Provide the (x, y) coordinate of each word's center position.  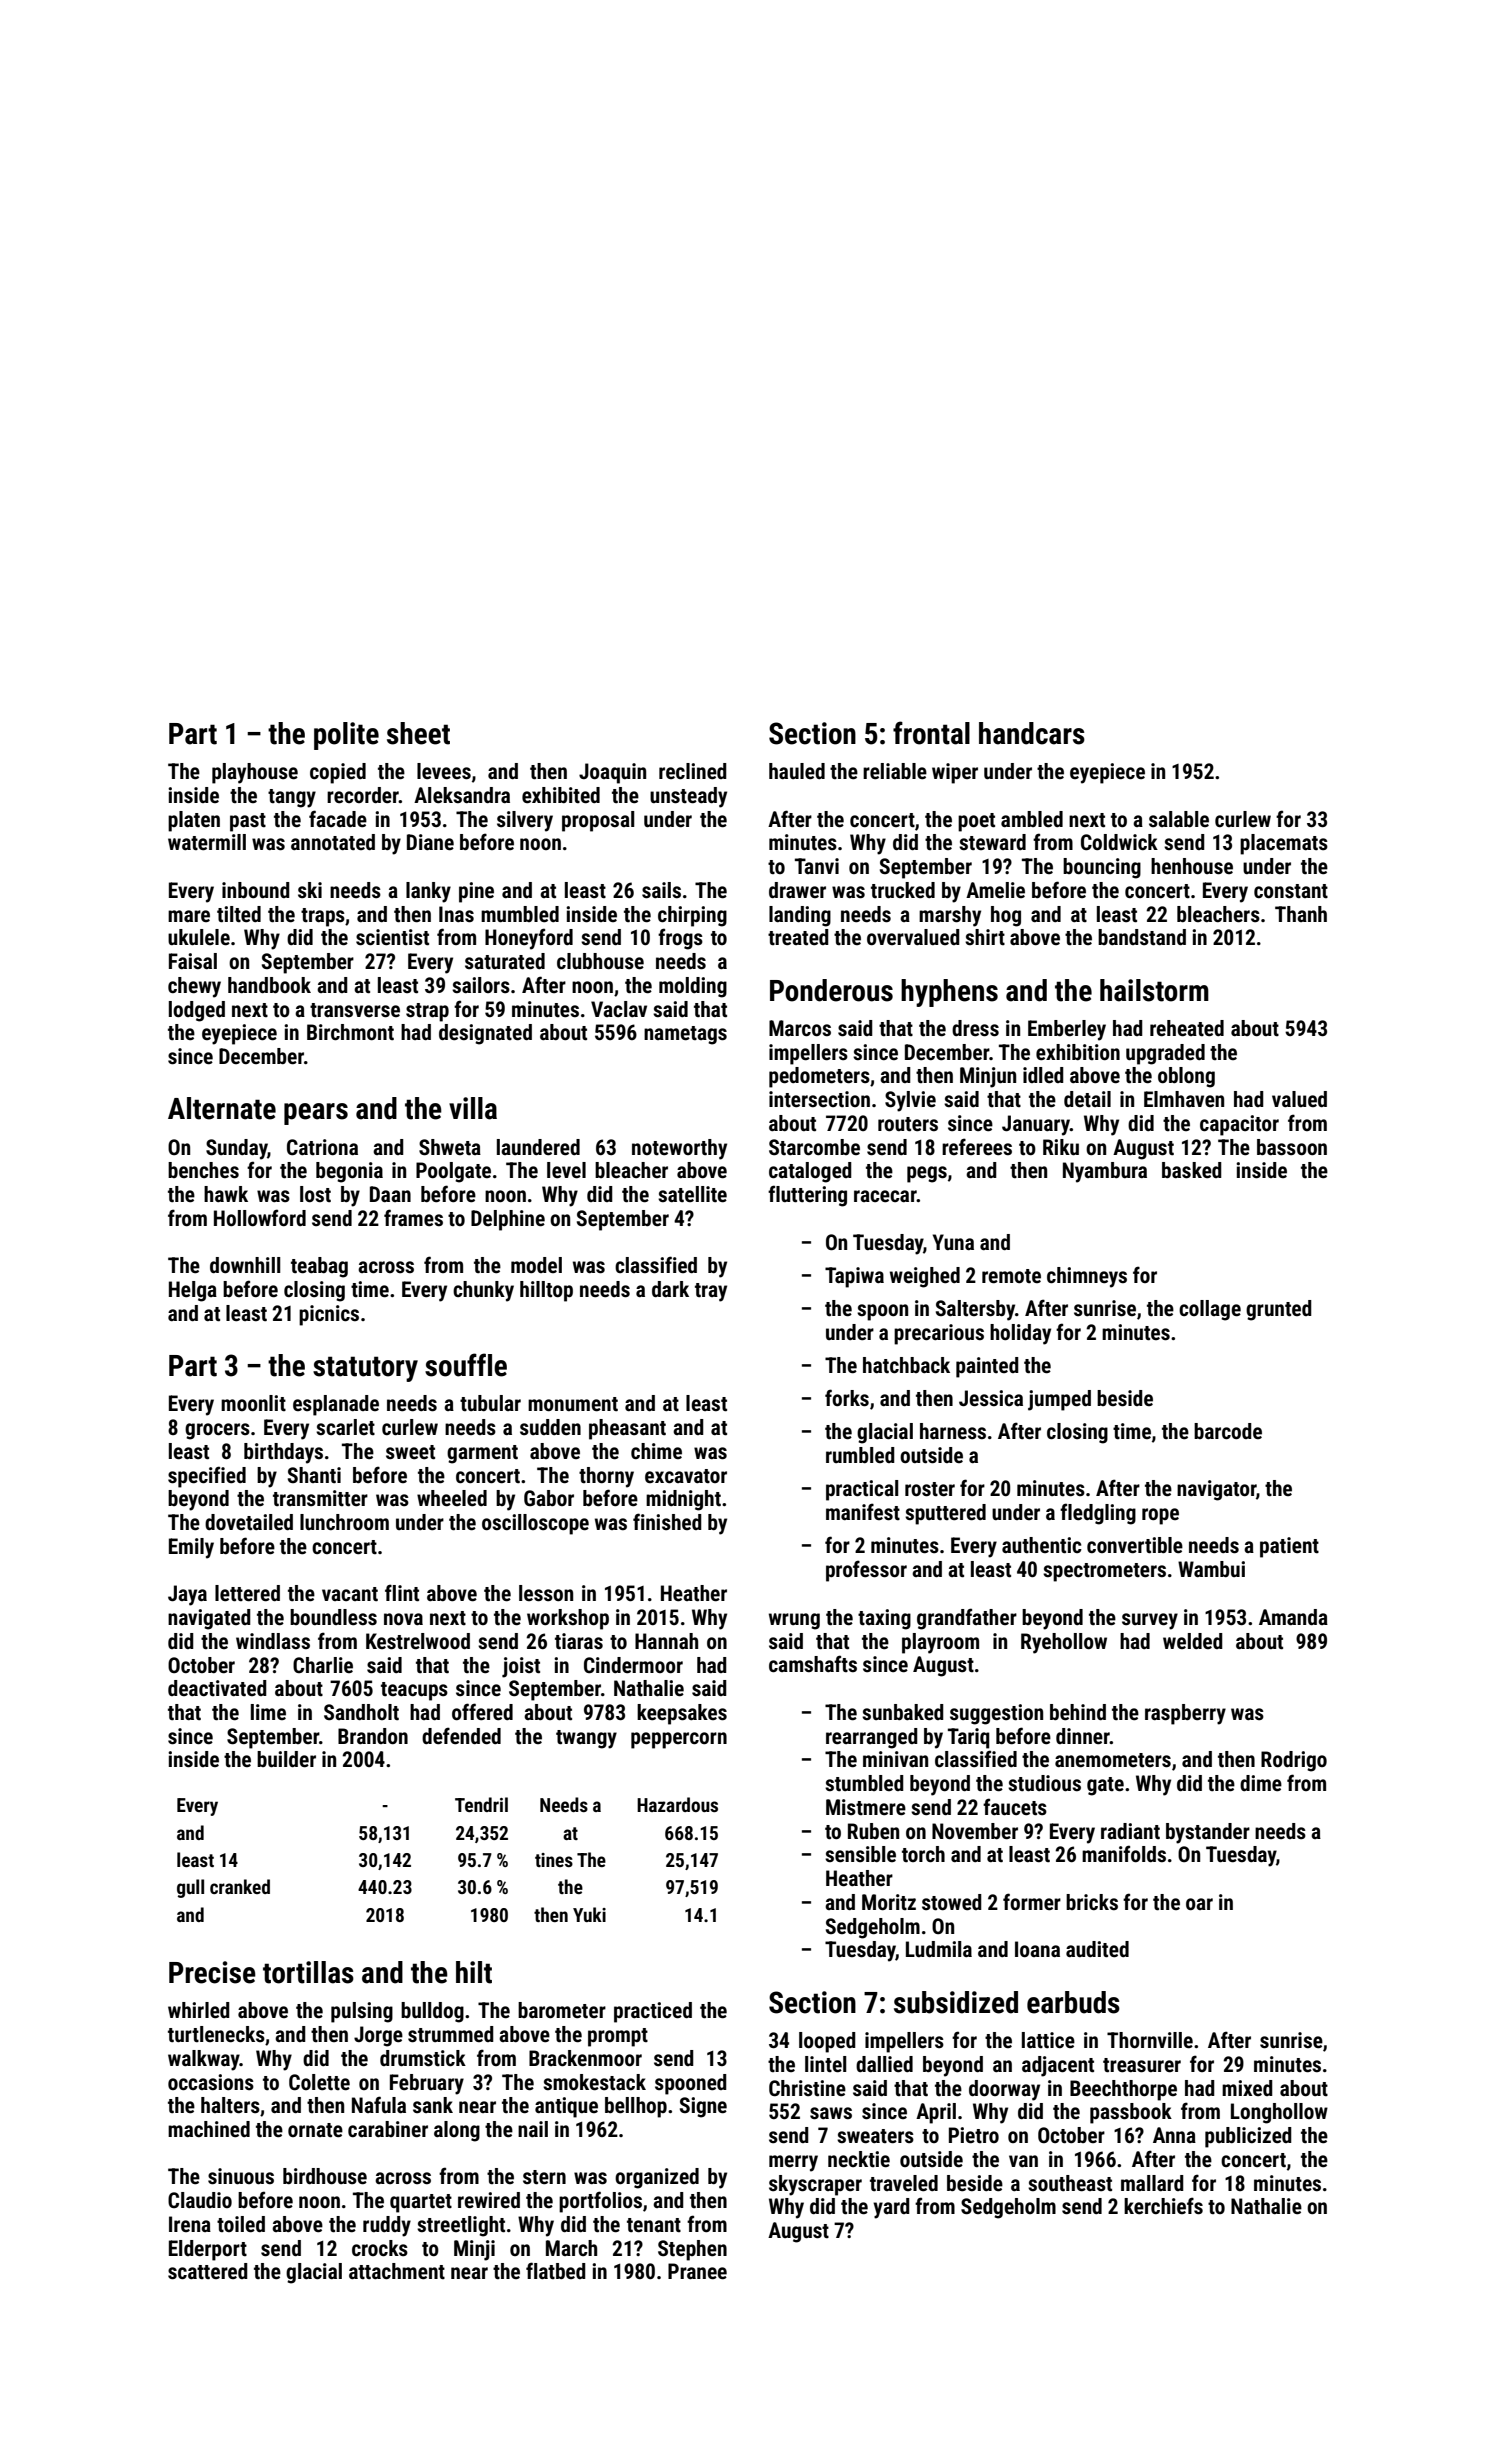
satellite (692, 1194)
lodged (197, 1011)
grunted (1279, 1310)
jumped (1059, 1400)
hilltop (546, 1291)
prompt (618, 2037)
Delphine (508, 1220)
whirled (199, 2010)
